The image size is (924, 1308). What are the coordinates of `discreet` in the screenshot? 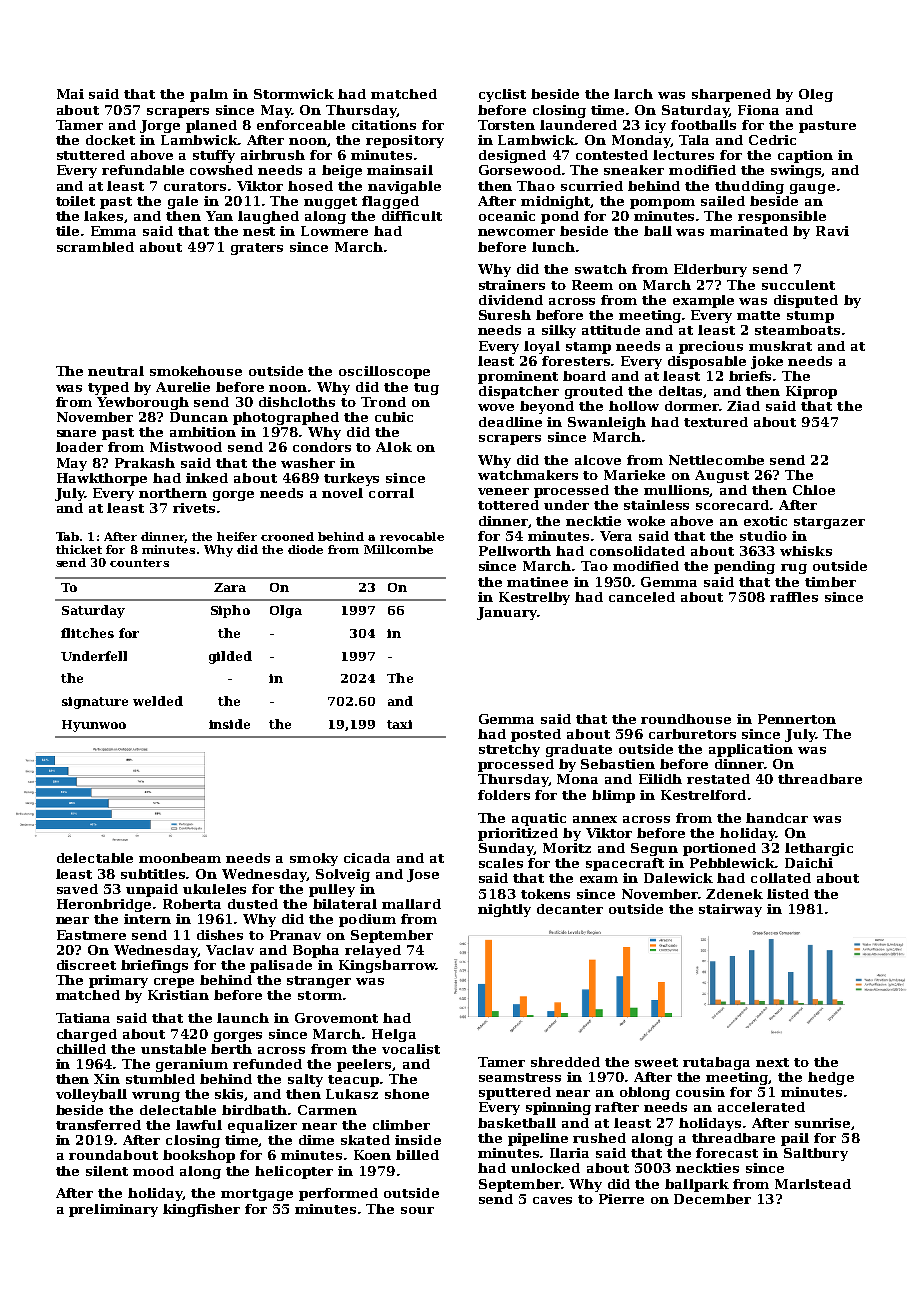 It's located at (86, 965).
